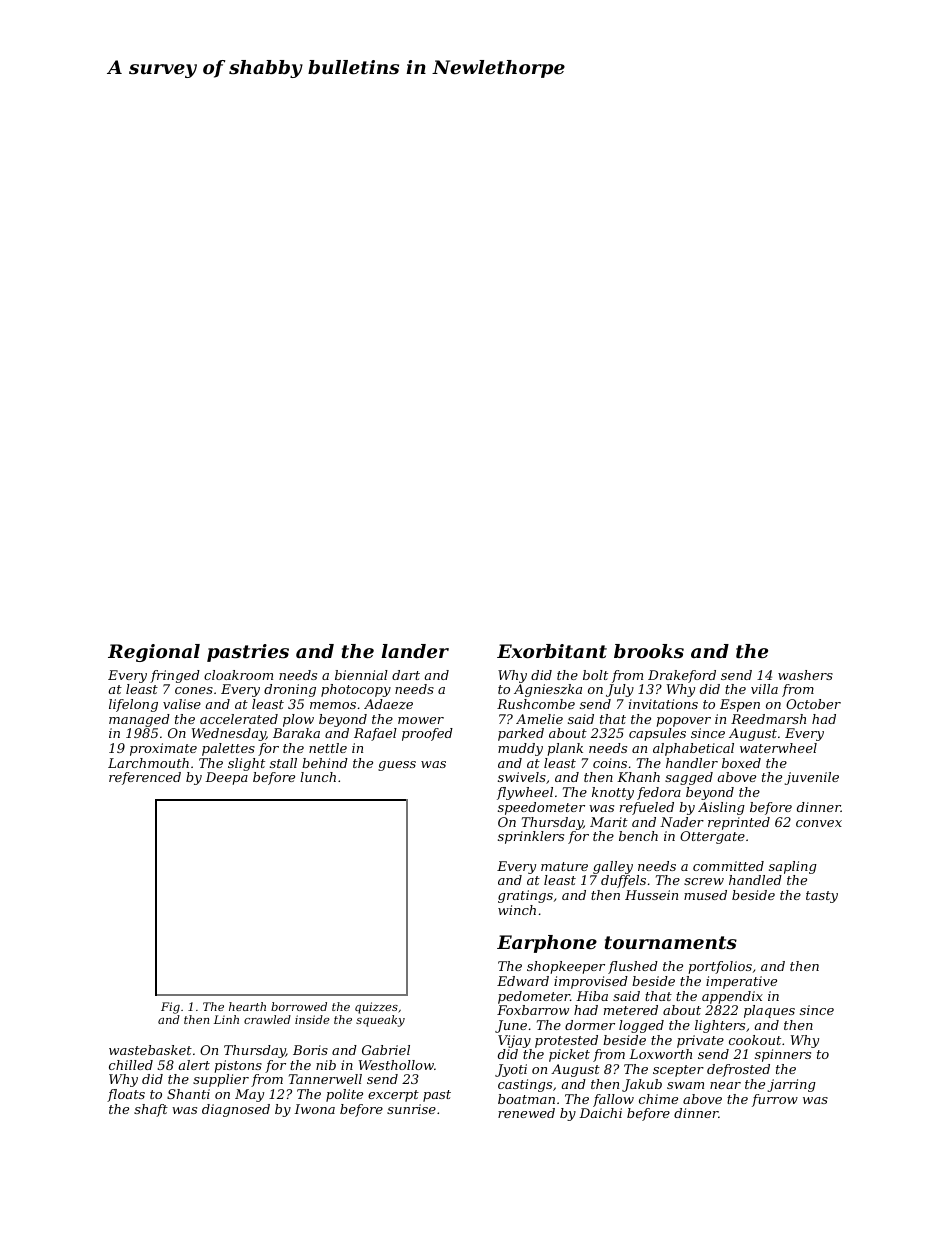 The width and height of the screenshot is (952, 1233). Describe the element at coordinates (638, 777) in the screenshot. I see `Khanh` at that location.
